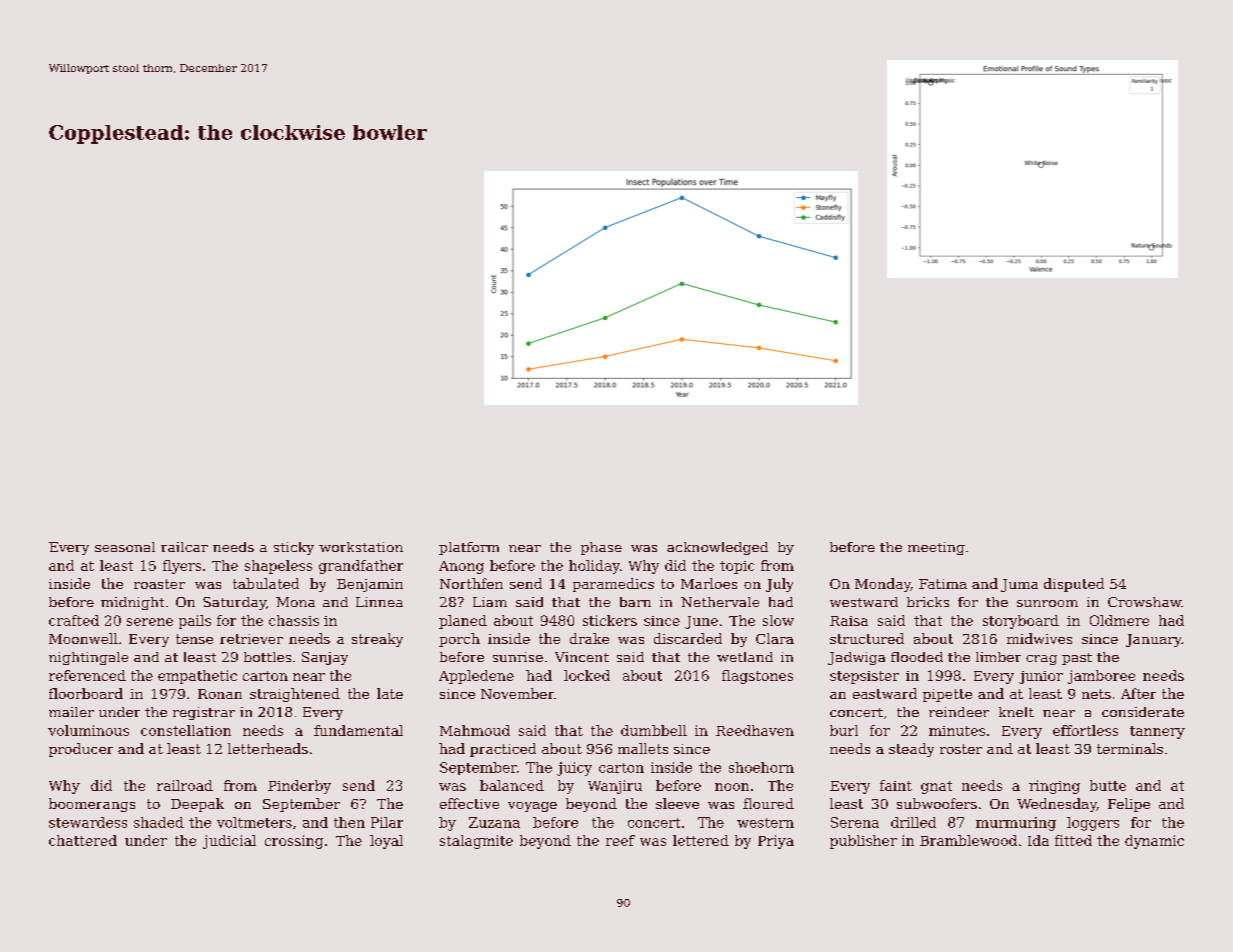 Image resolution: width=1233 pixels, height=952 pixels. What do you see at coordinates (295, 695) in the page?
I see `straightened` at bounding box center [295, 695].
